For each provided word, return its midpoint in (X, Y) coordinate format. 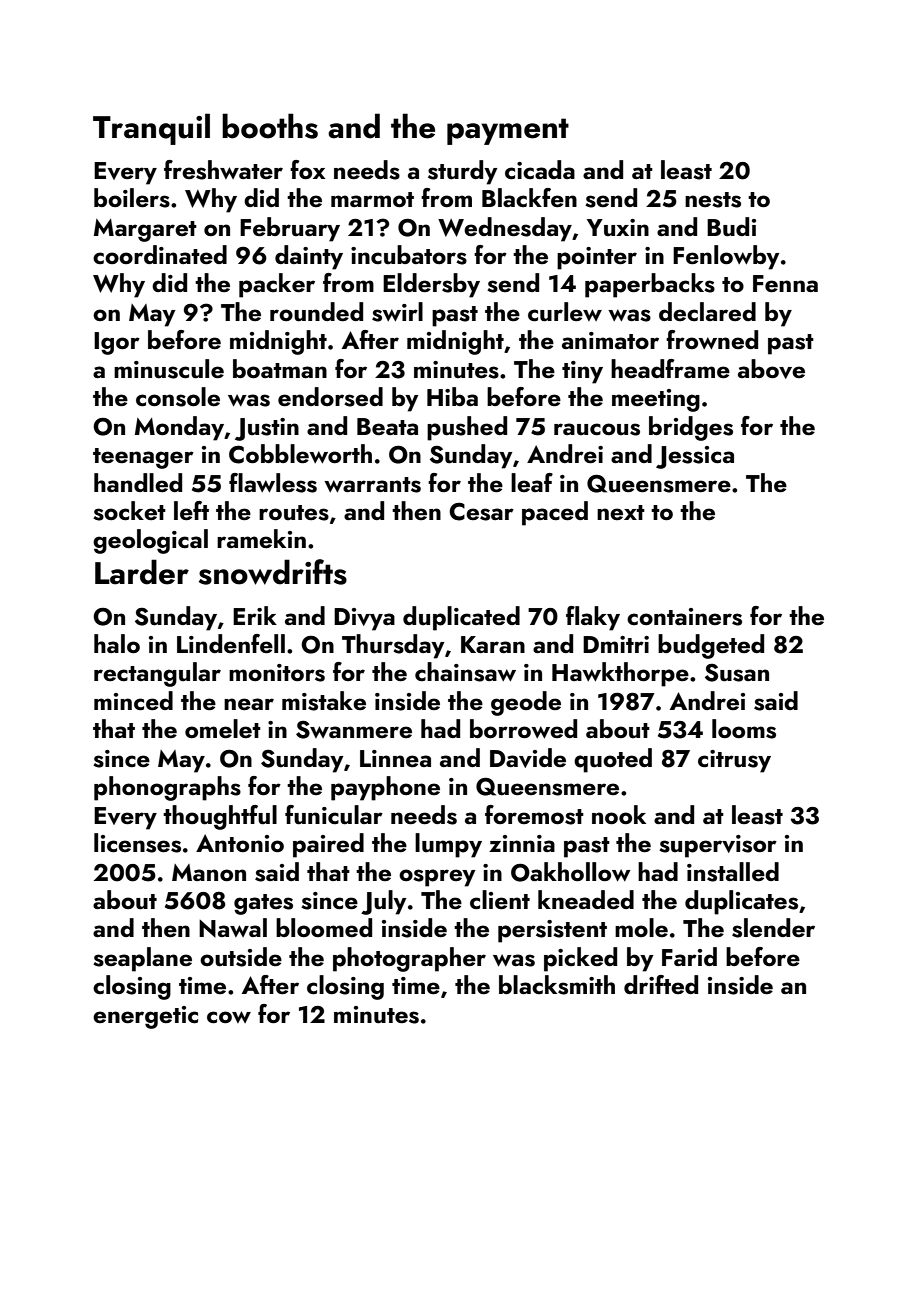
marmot (372, 199)
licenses (137, 843)
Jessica (695, 457)
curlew (565, 312)
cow (229, 1017)
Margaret (145, 230)
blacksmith (557, 985)
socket (129, 511)
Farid (689, 956)
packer (277, 285)
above (771, 369)
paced (555, 513)
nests (713, 200)
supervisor (718, 846)
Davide (528, 758)
